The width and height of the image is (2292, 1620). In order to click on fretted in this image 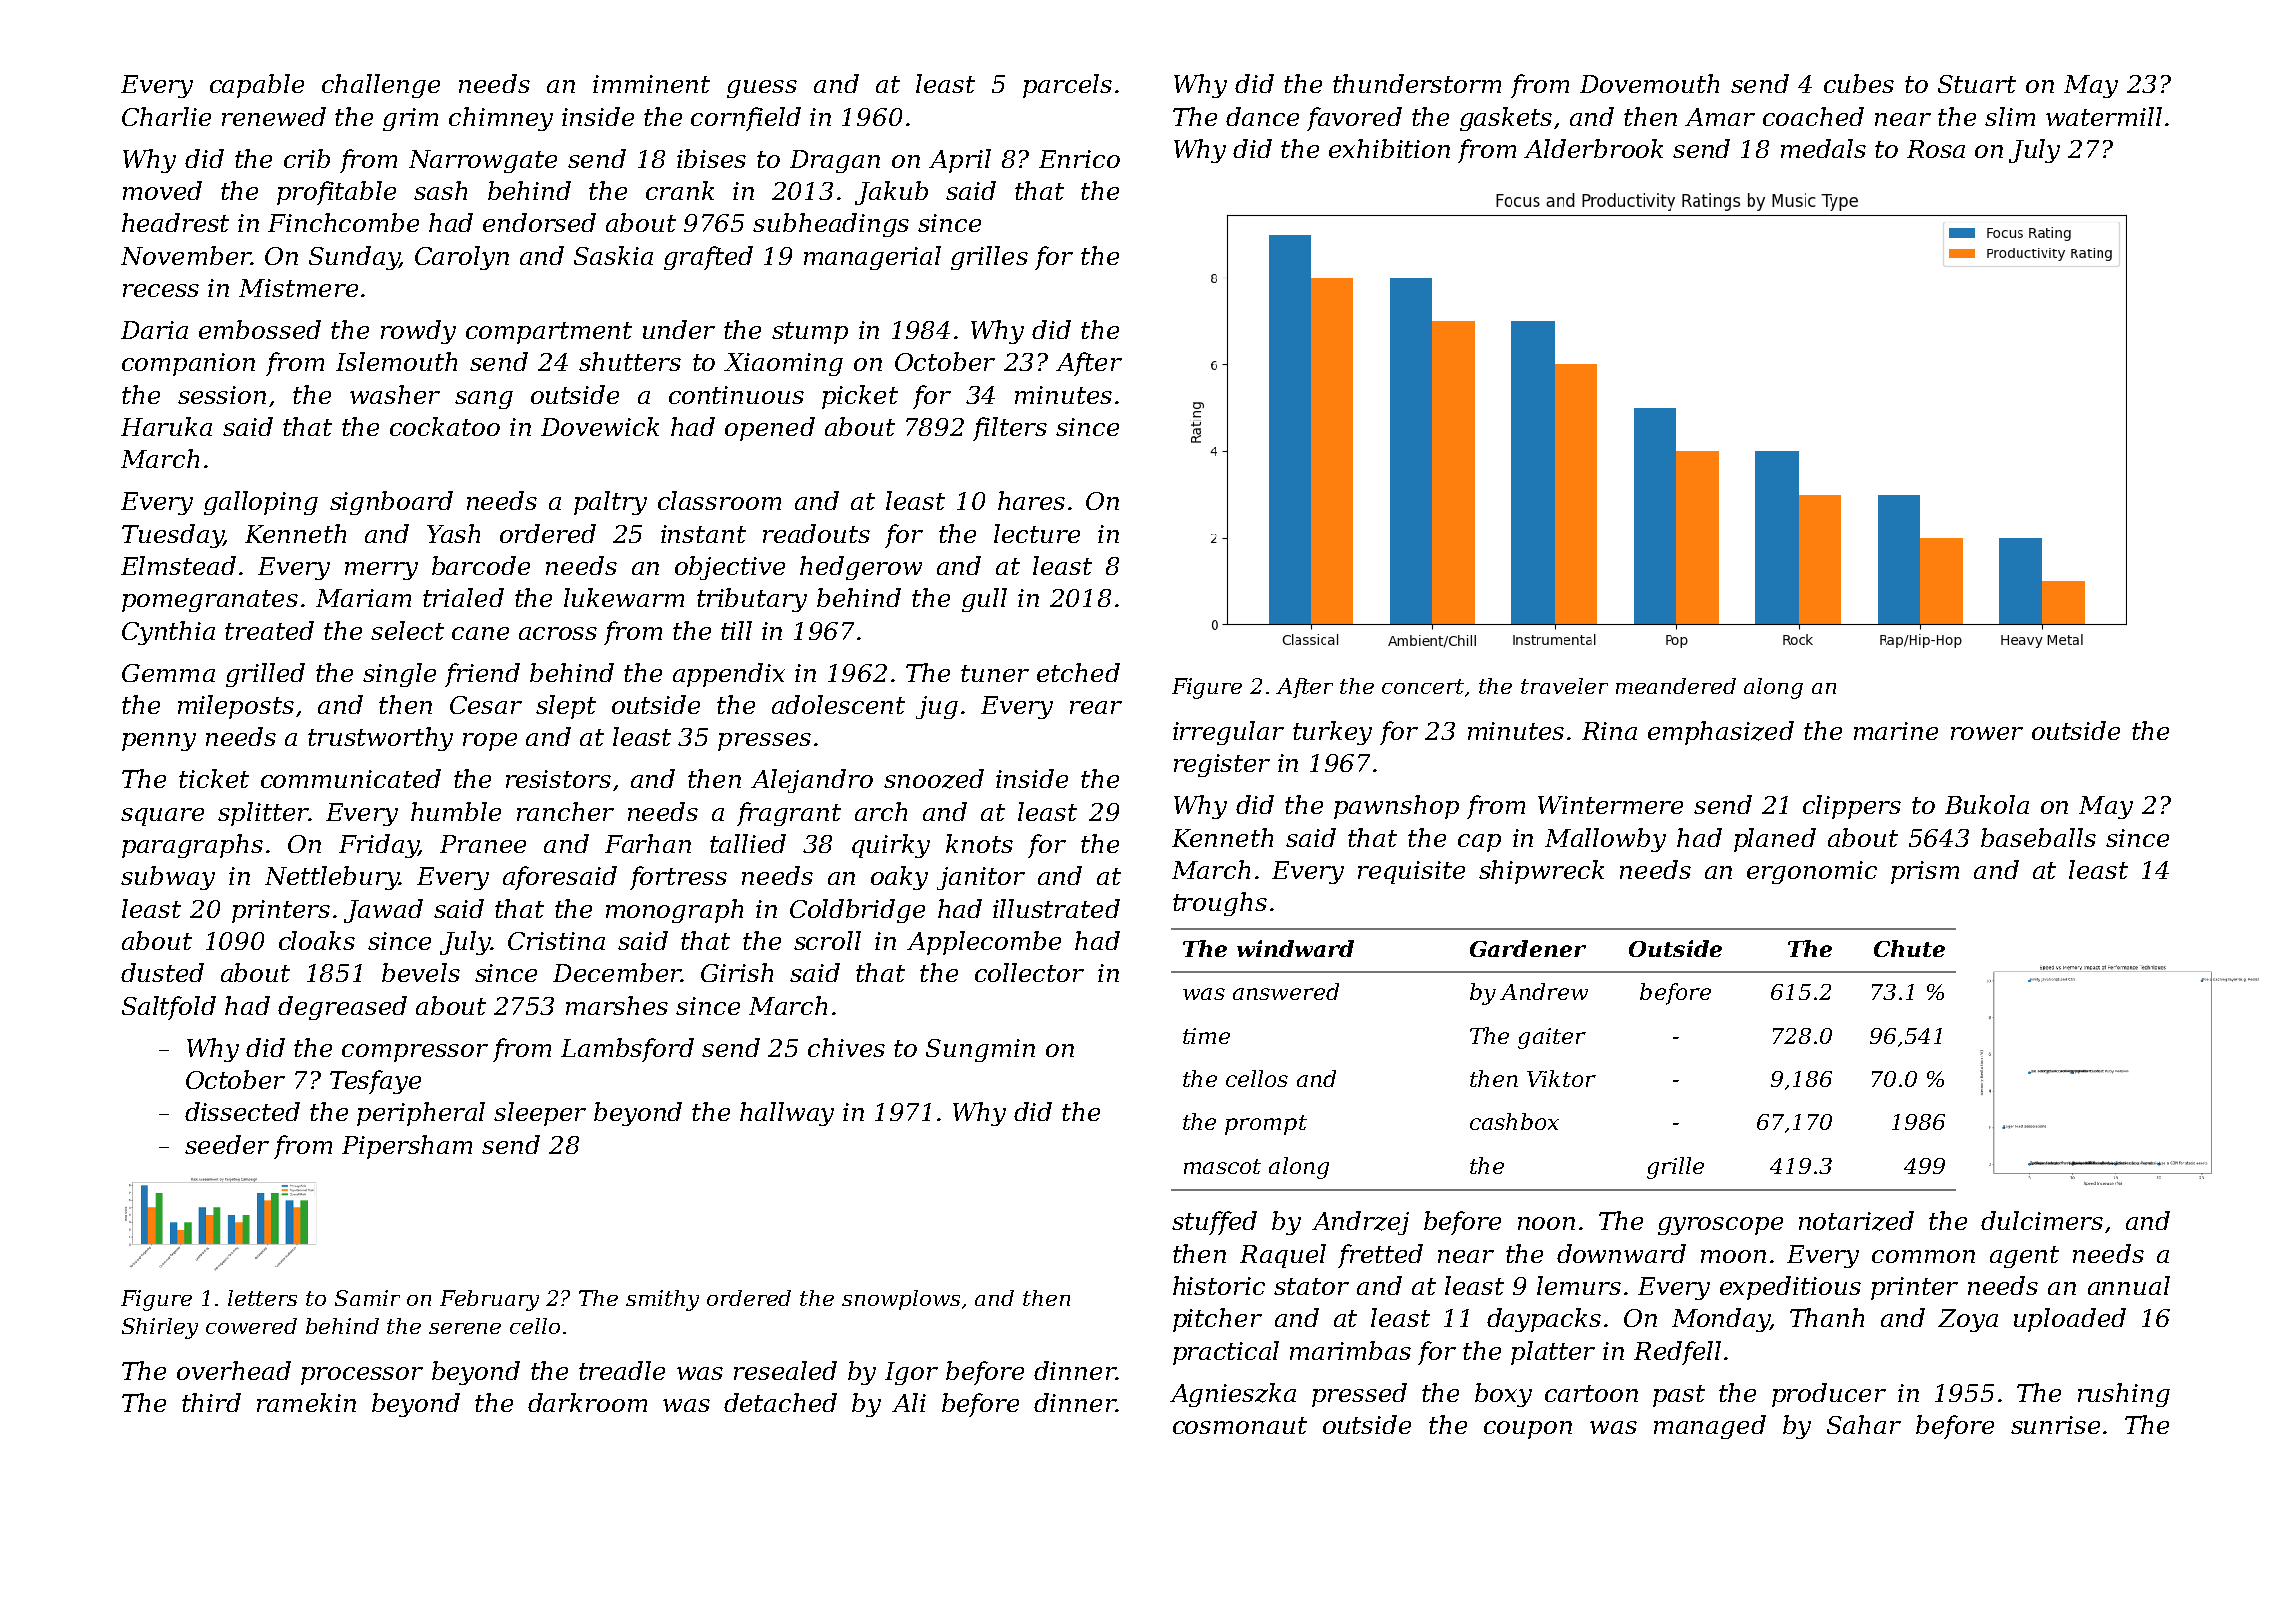, I will do `click(1380, 1256)`.
